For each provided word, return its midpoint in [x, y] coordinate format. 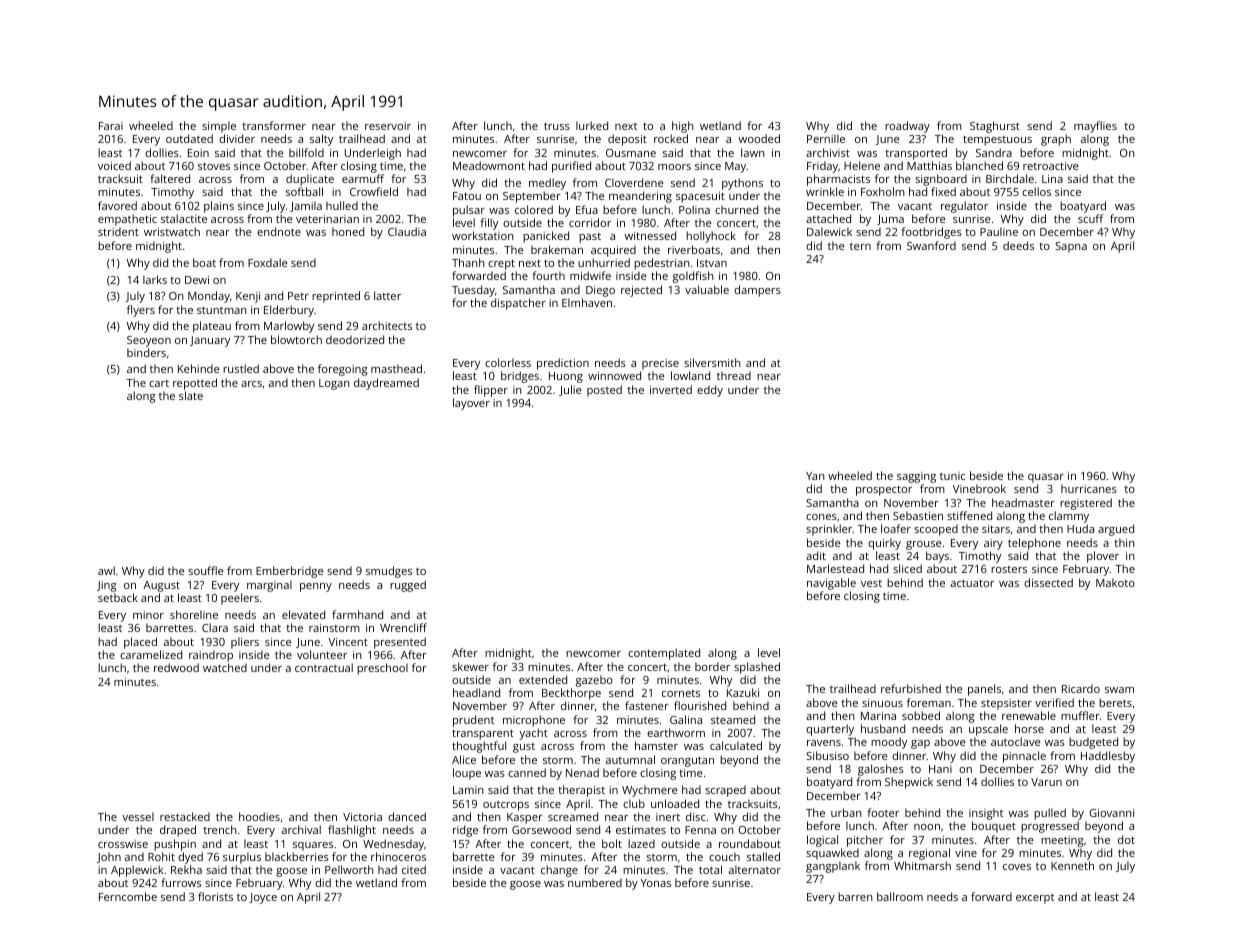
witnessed [650, 235]
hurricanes [1089, 488]
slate [191, 395]
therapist [581, 791]
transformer [274, 125]
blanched [979, 165]
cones [821, 517]
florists [215, 896]
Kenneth [1072, 865]
